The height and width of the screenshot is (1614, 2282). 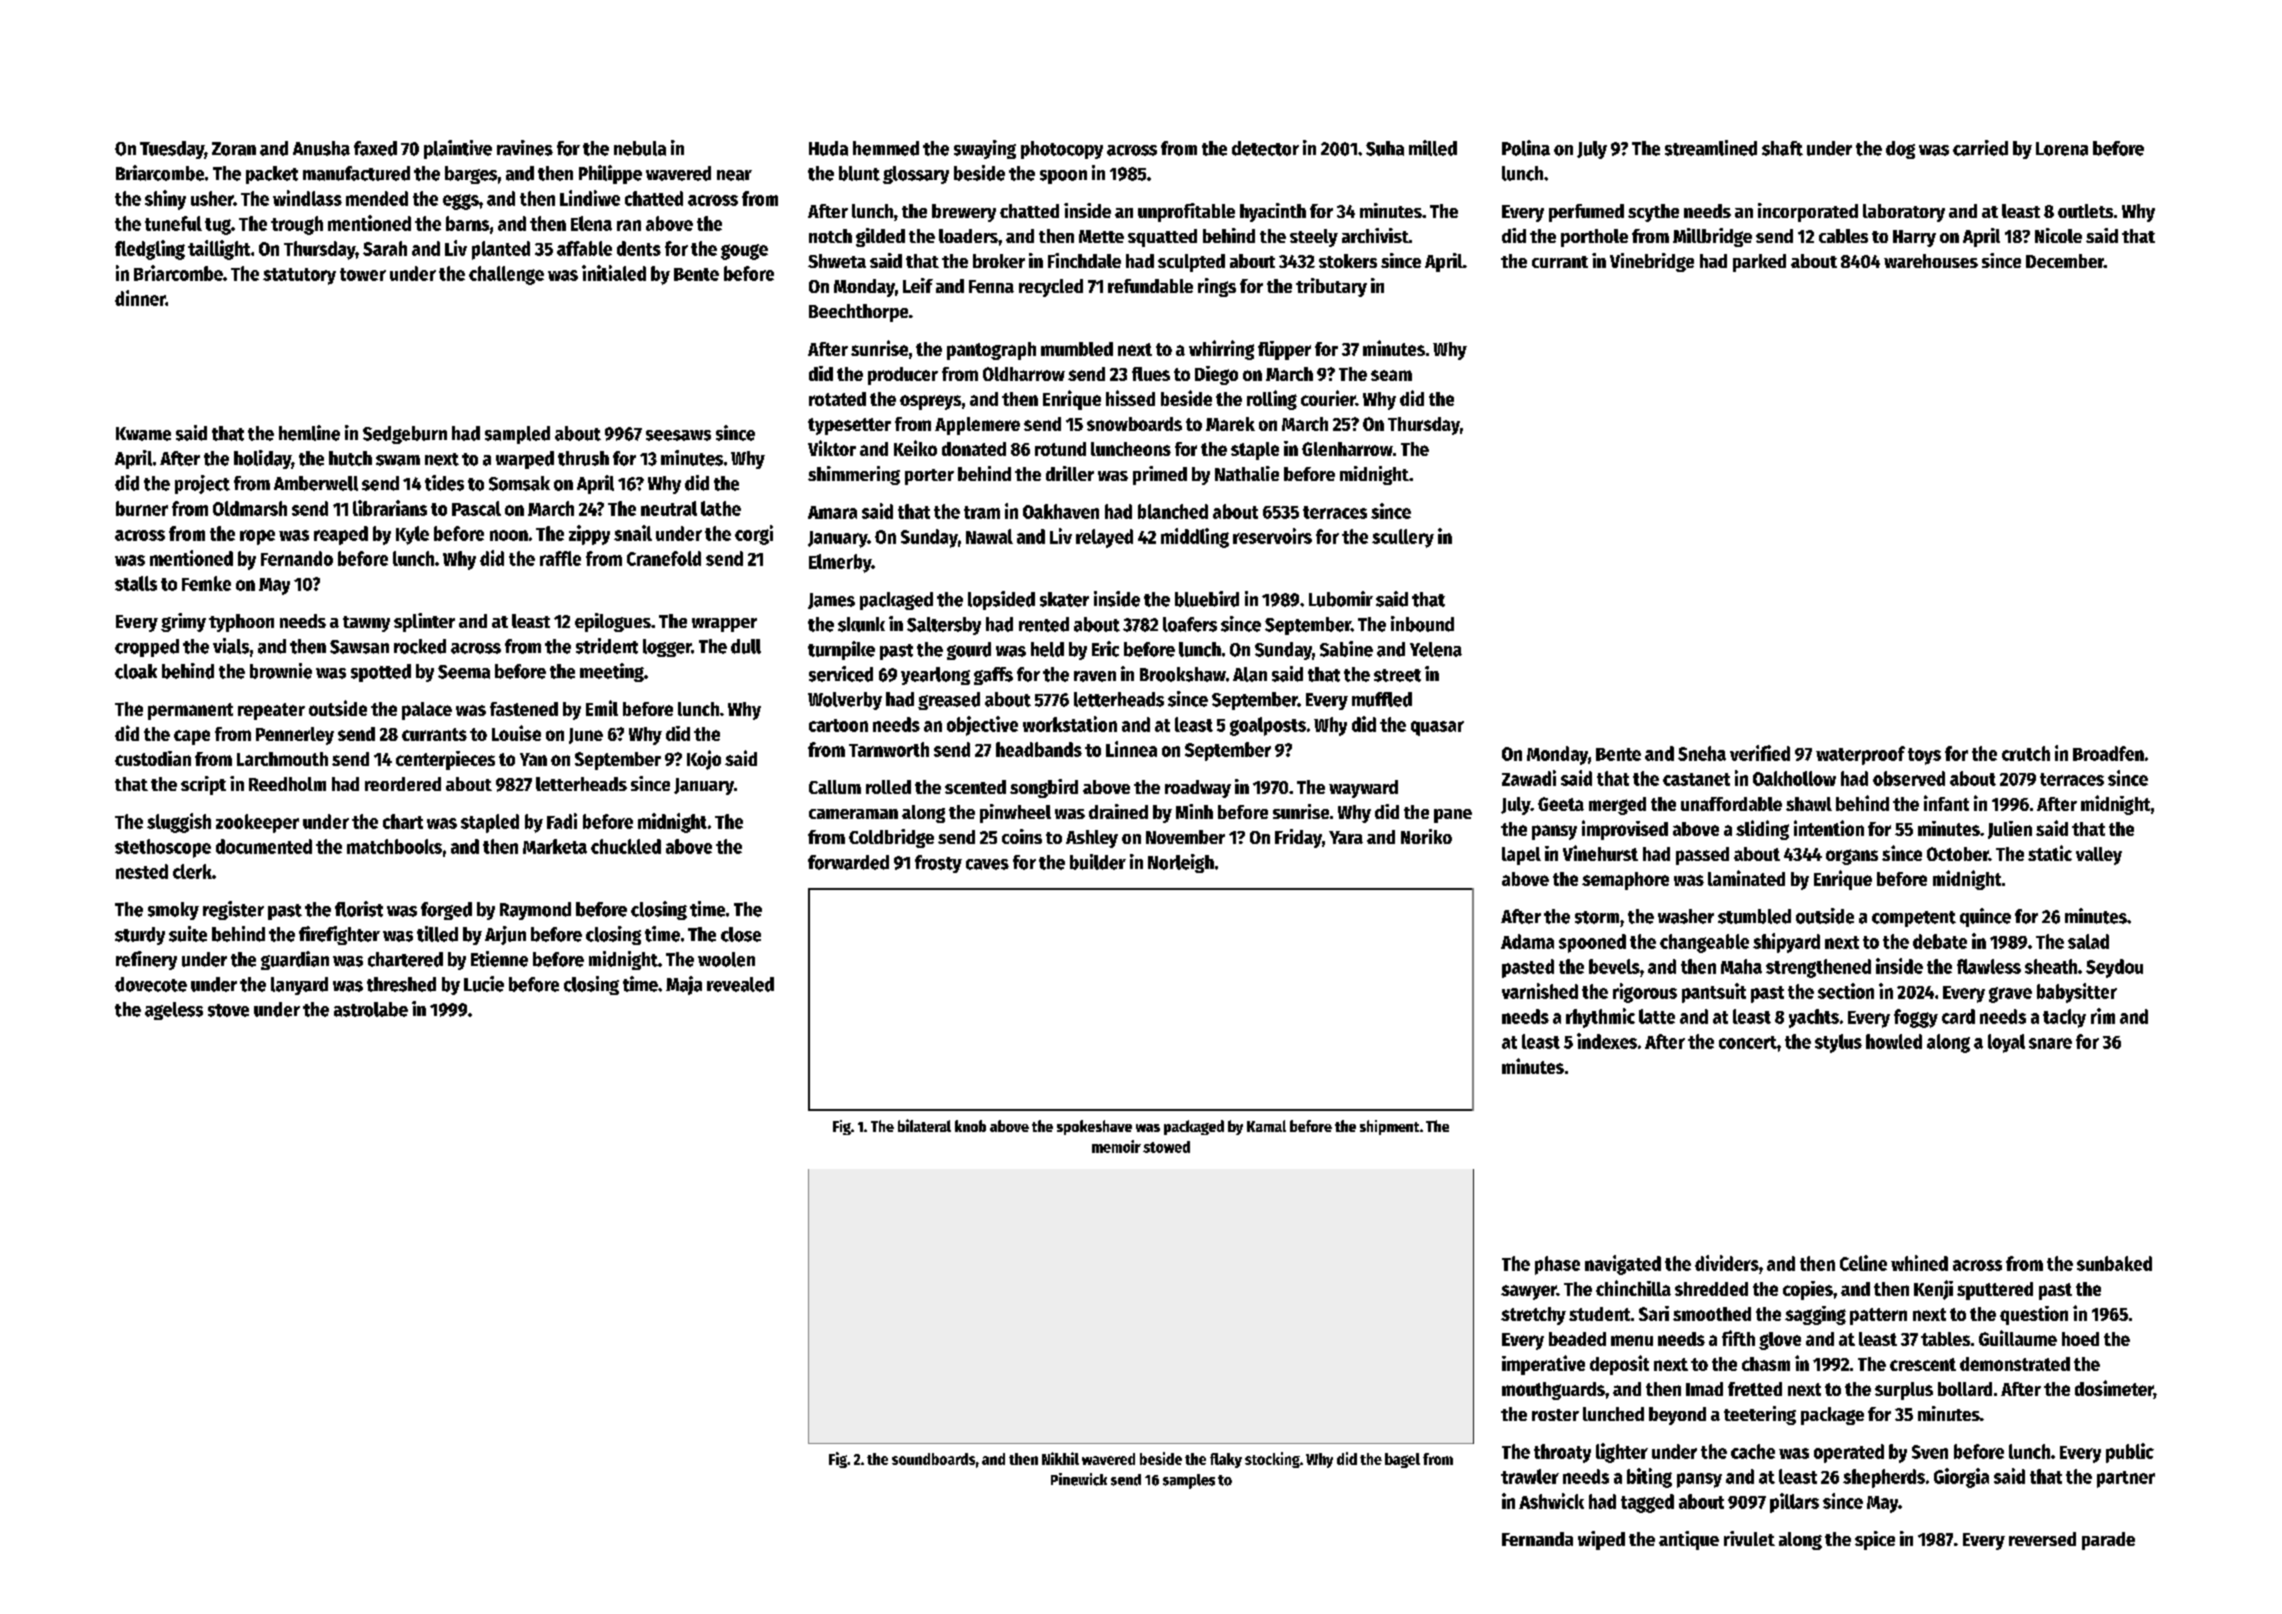 I want to click on bollard, so click(x=1965, y=1389).
